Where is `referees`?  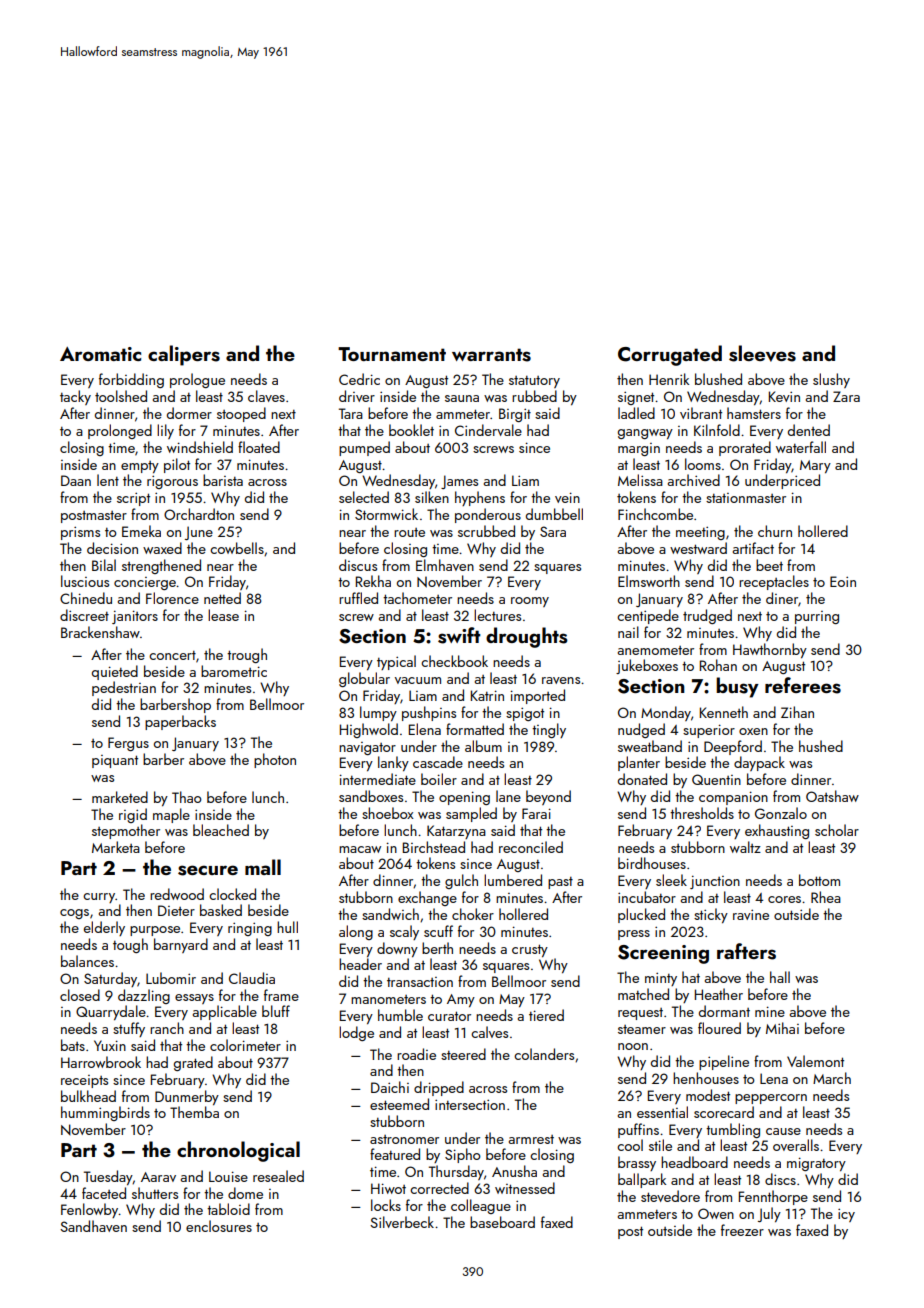 referees is located at coordinates (803, 685).
